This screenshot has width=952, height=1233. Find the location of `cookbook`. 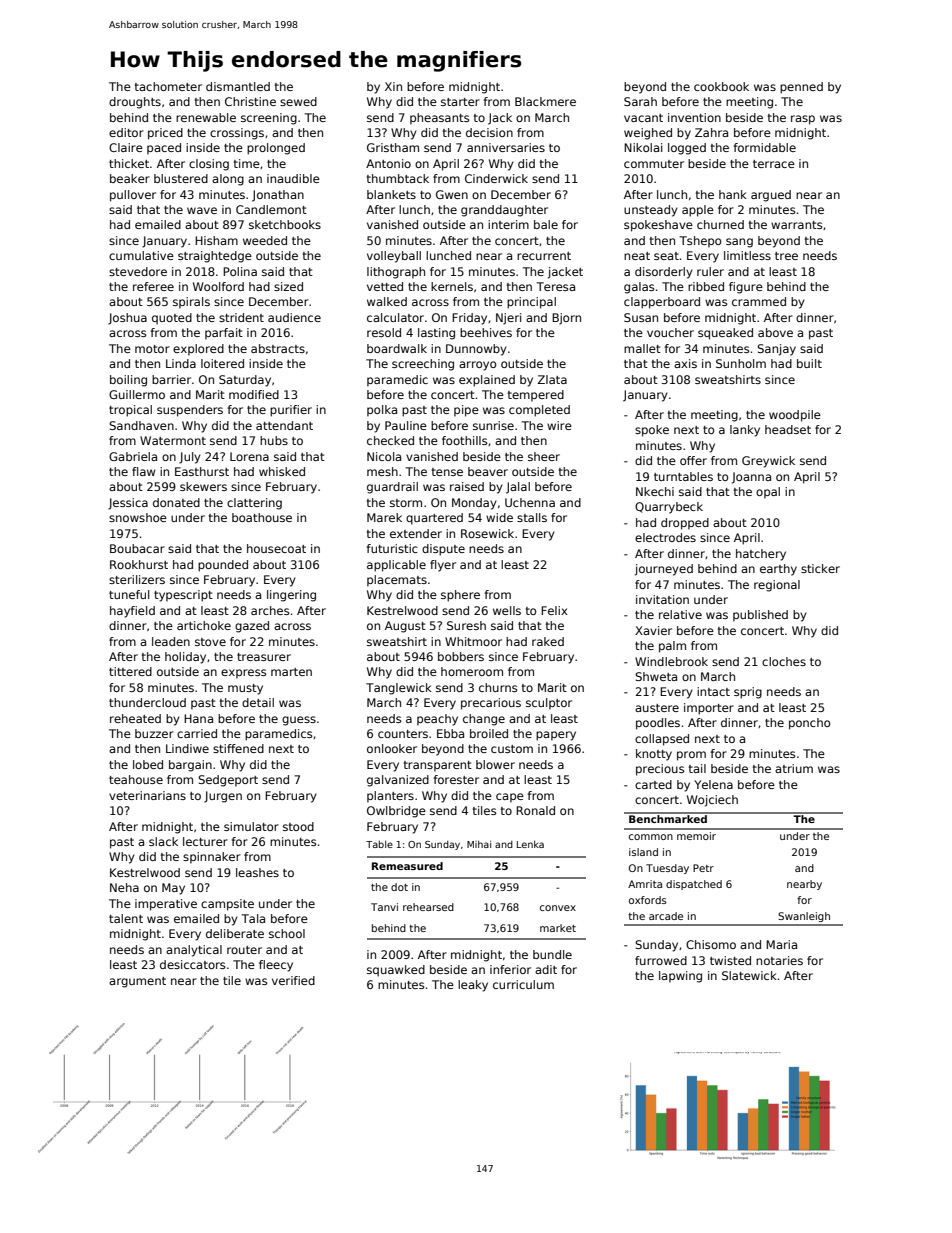

cookbook is located at coordinates (721, 86).
